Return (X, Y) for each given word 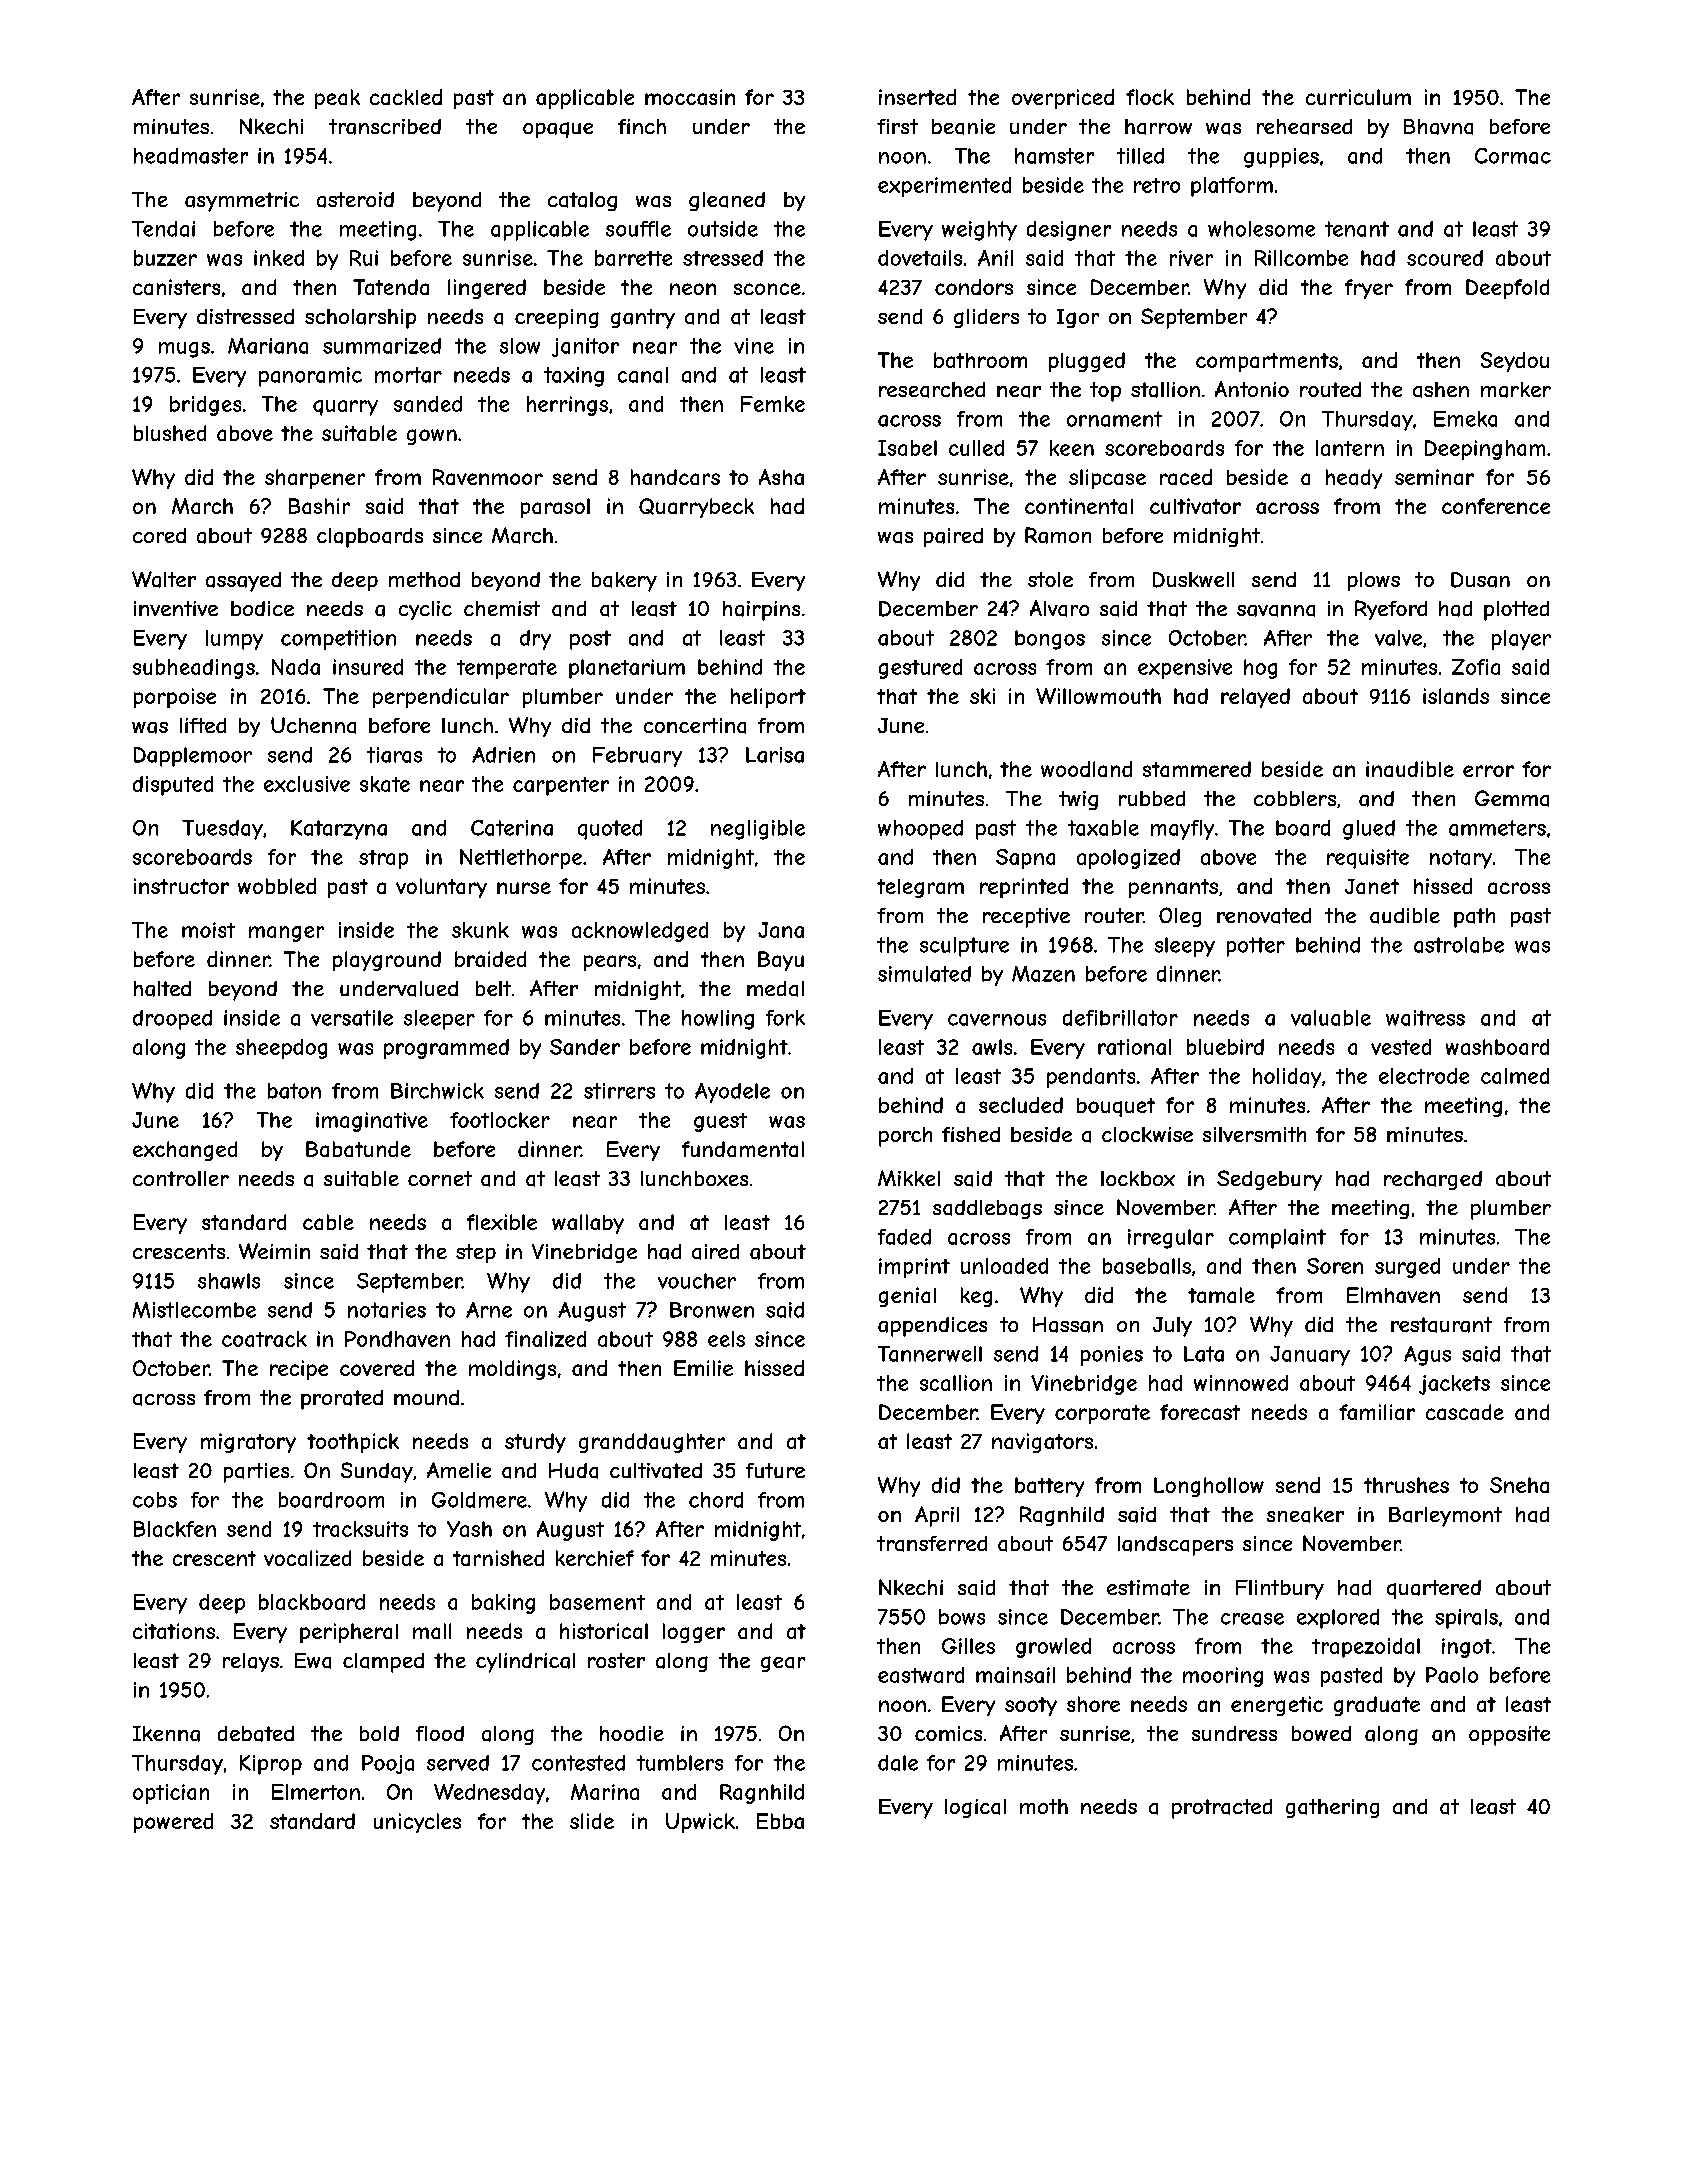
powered (173, 1823)
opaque (558, 130)
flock (1150, 97)
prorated (342, 1400)
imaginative (372, 1122)
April (937, 1516)
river (1191, 258)
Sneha (1519, 1485)
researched (932, 390)
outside (723, 229)
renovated (1264, 916)
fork (785, 1018)
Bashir (319, 506)
